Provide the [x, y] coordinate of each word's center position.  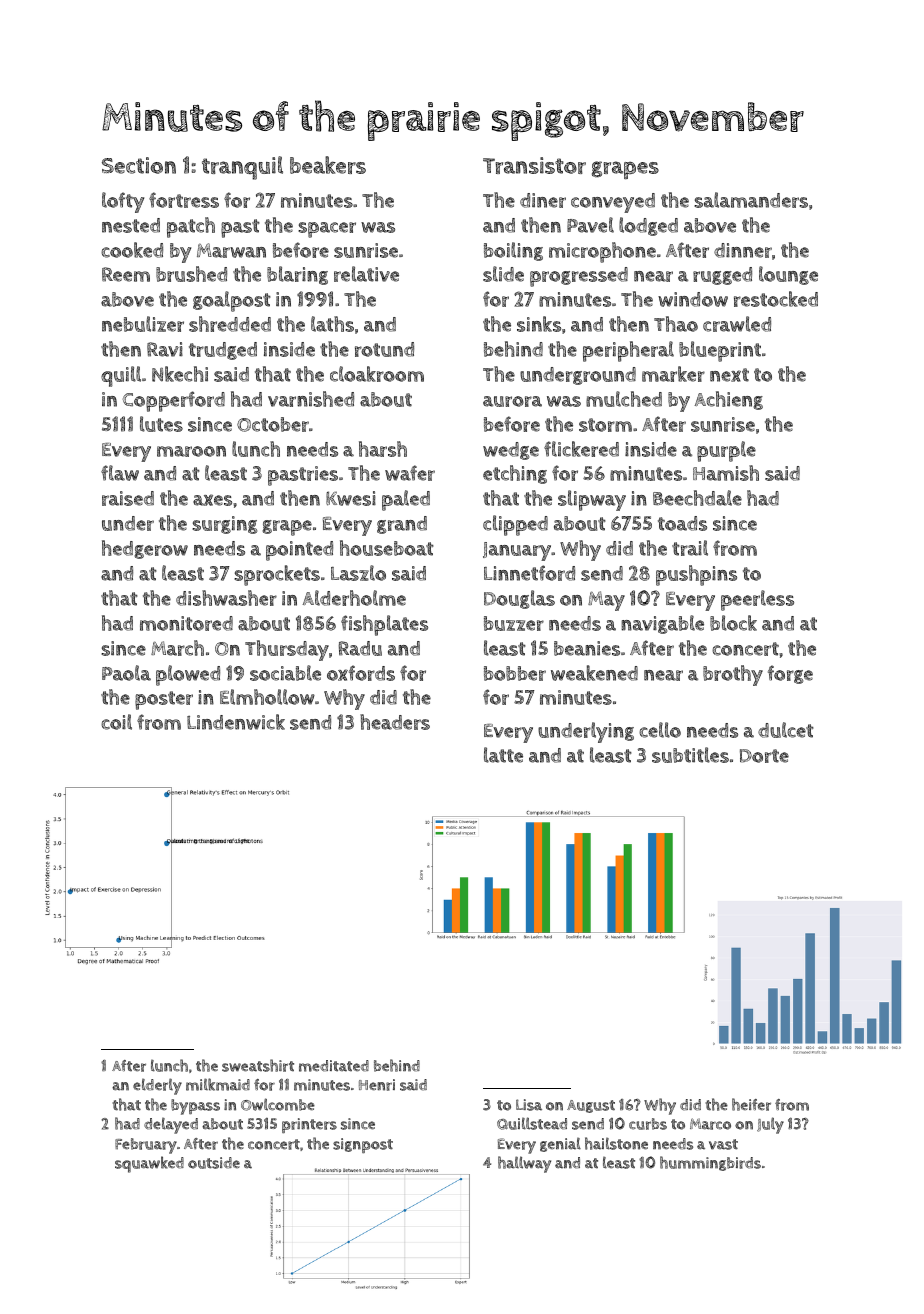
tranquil [242, 168]
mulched [624, 399]
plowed [188, 675]
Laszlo [358, 573]
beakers [328, 165]
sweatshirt [258, 1065]
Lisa [529, 1105]
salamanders [751, 200]
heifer [751, 1104]
